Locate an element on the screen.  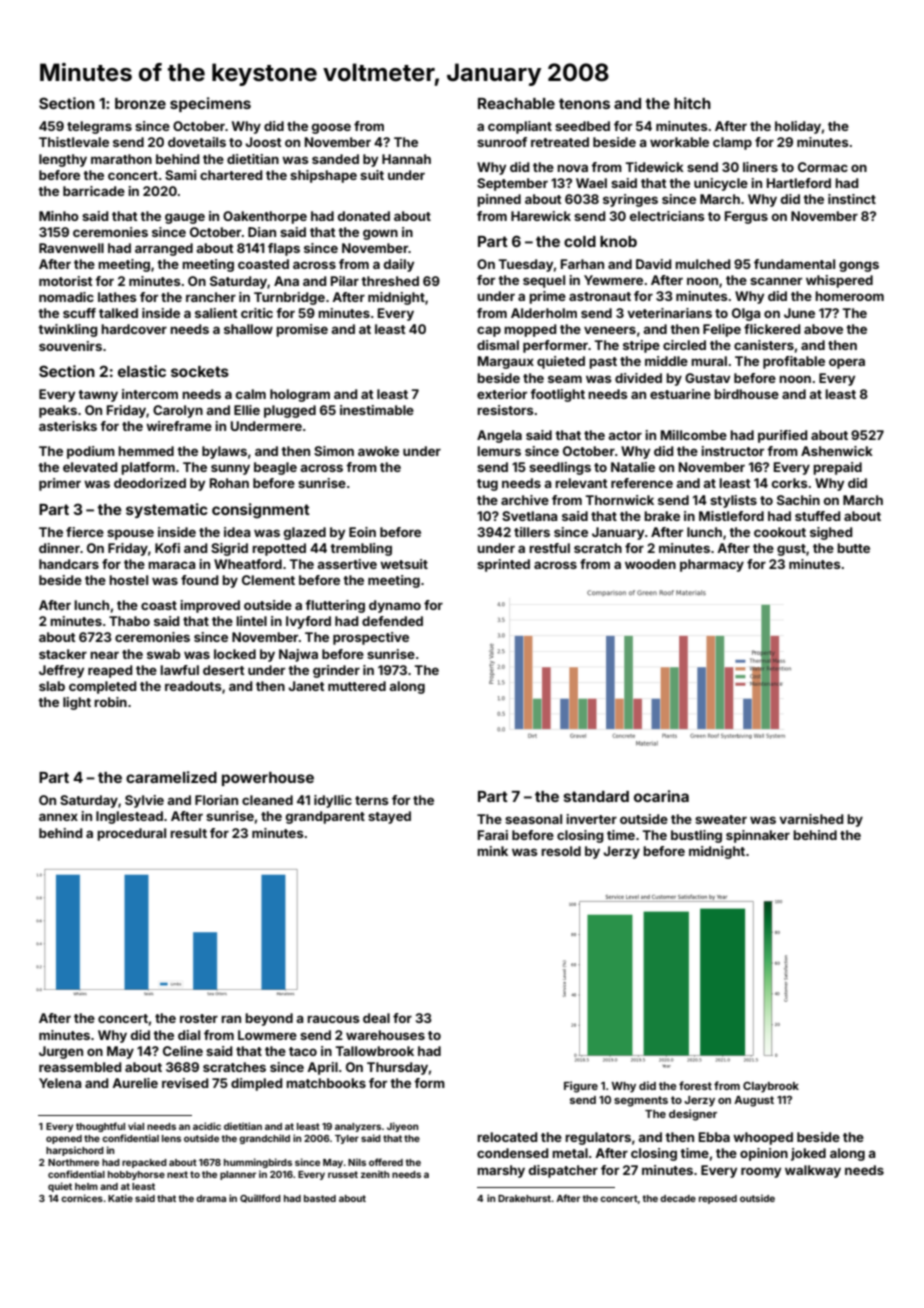
holiday is located at coordinates (798, 127).
